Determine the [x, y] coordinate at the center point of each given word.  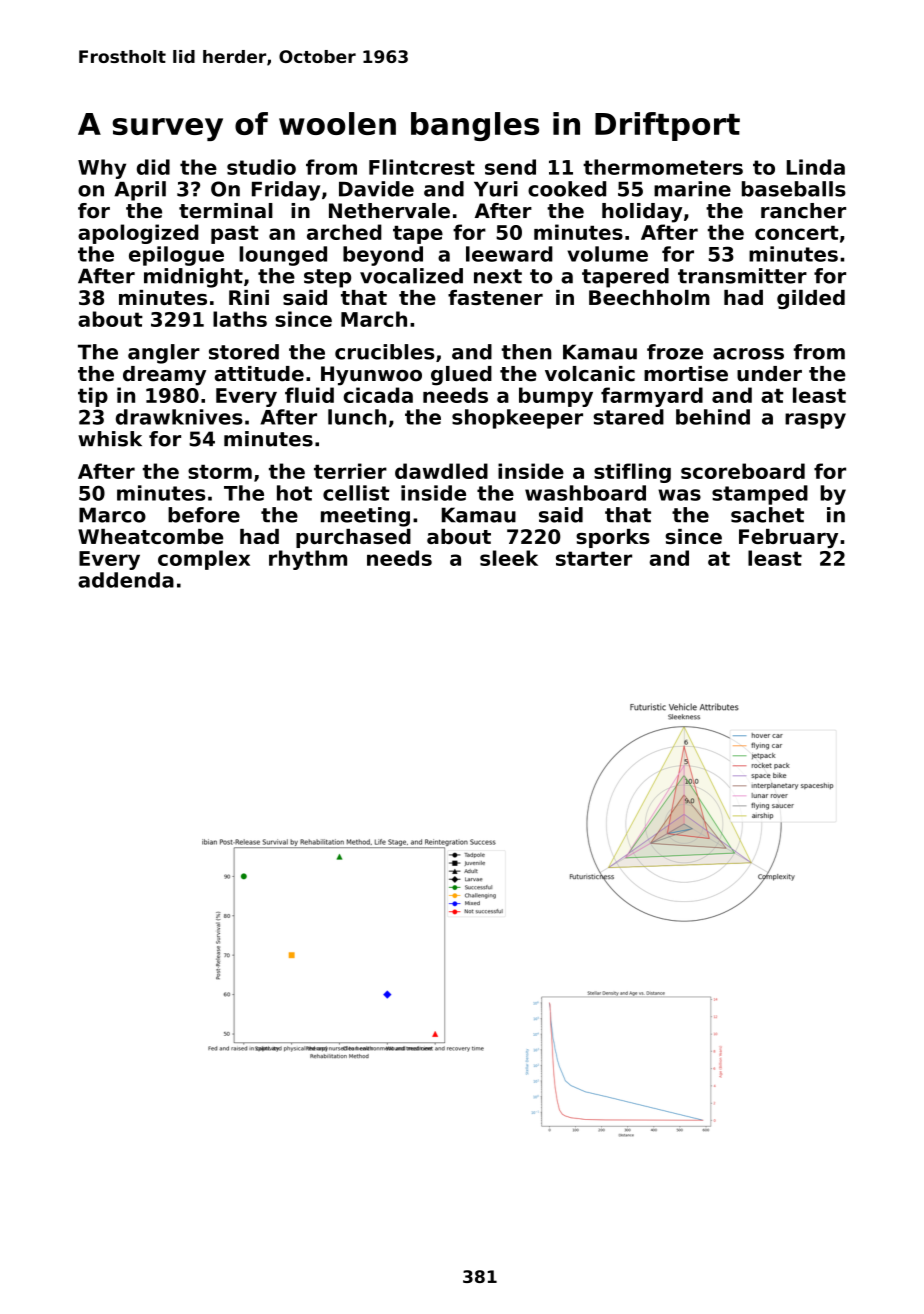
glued [461, 376]
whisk [110, 439]
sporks [613, 538]
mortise [686, 374]
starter [594, 558]
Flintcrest [422, 167]
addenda [126, 580]
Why [102, 169]
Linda [816, 167]
